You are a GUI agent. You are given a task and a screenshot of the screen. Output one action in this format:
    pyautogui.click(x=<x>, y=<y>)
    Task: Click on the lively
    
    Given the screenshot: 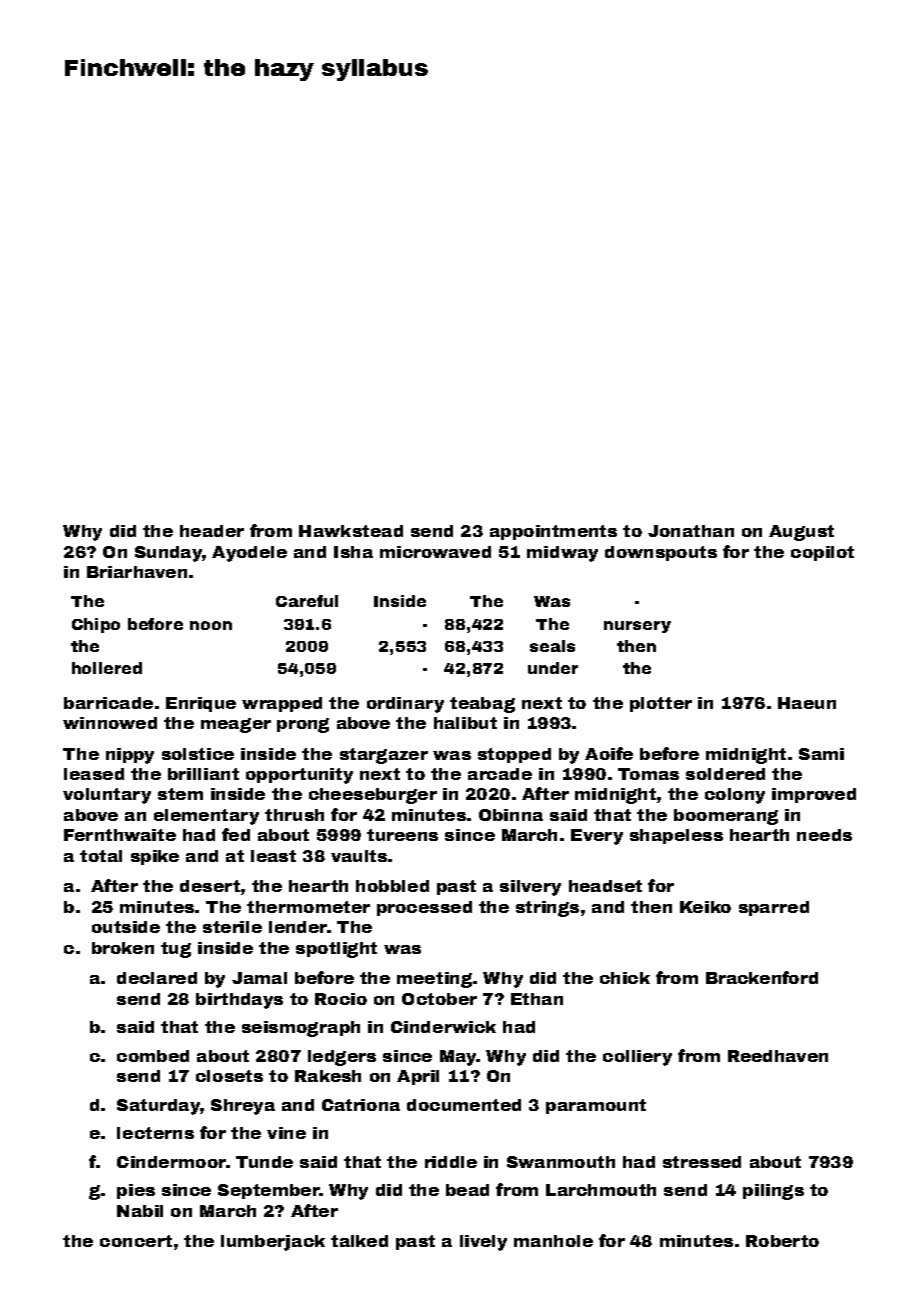 What is the action you would take?
    pyautogui.click(x=483, y=1243)
